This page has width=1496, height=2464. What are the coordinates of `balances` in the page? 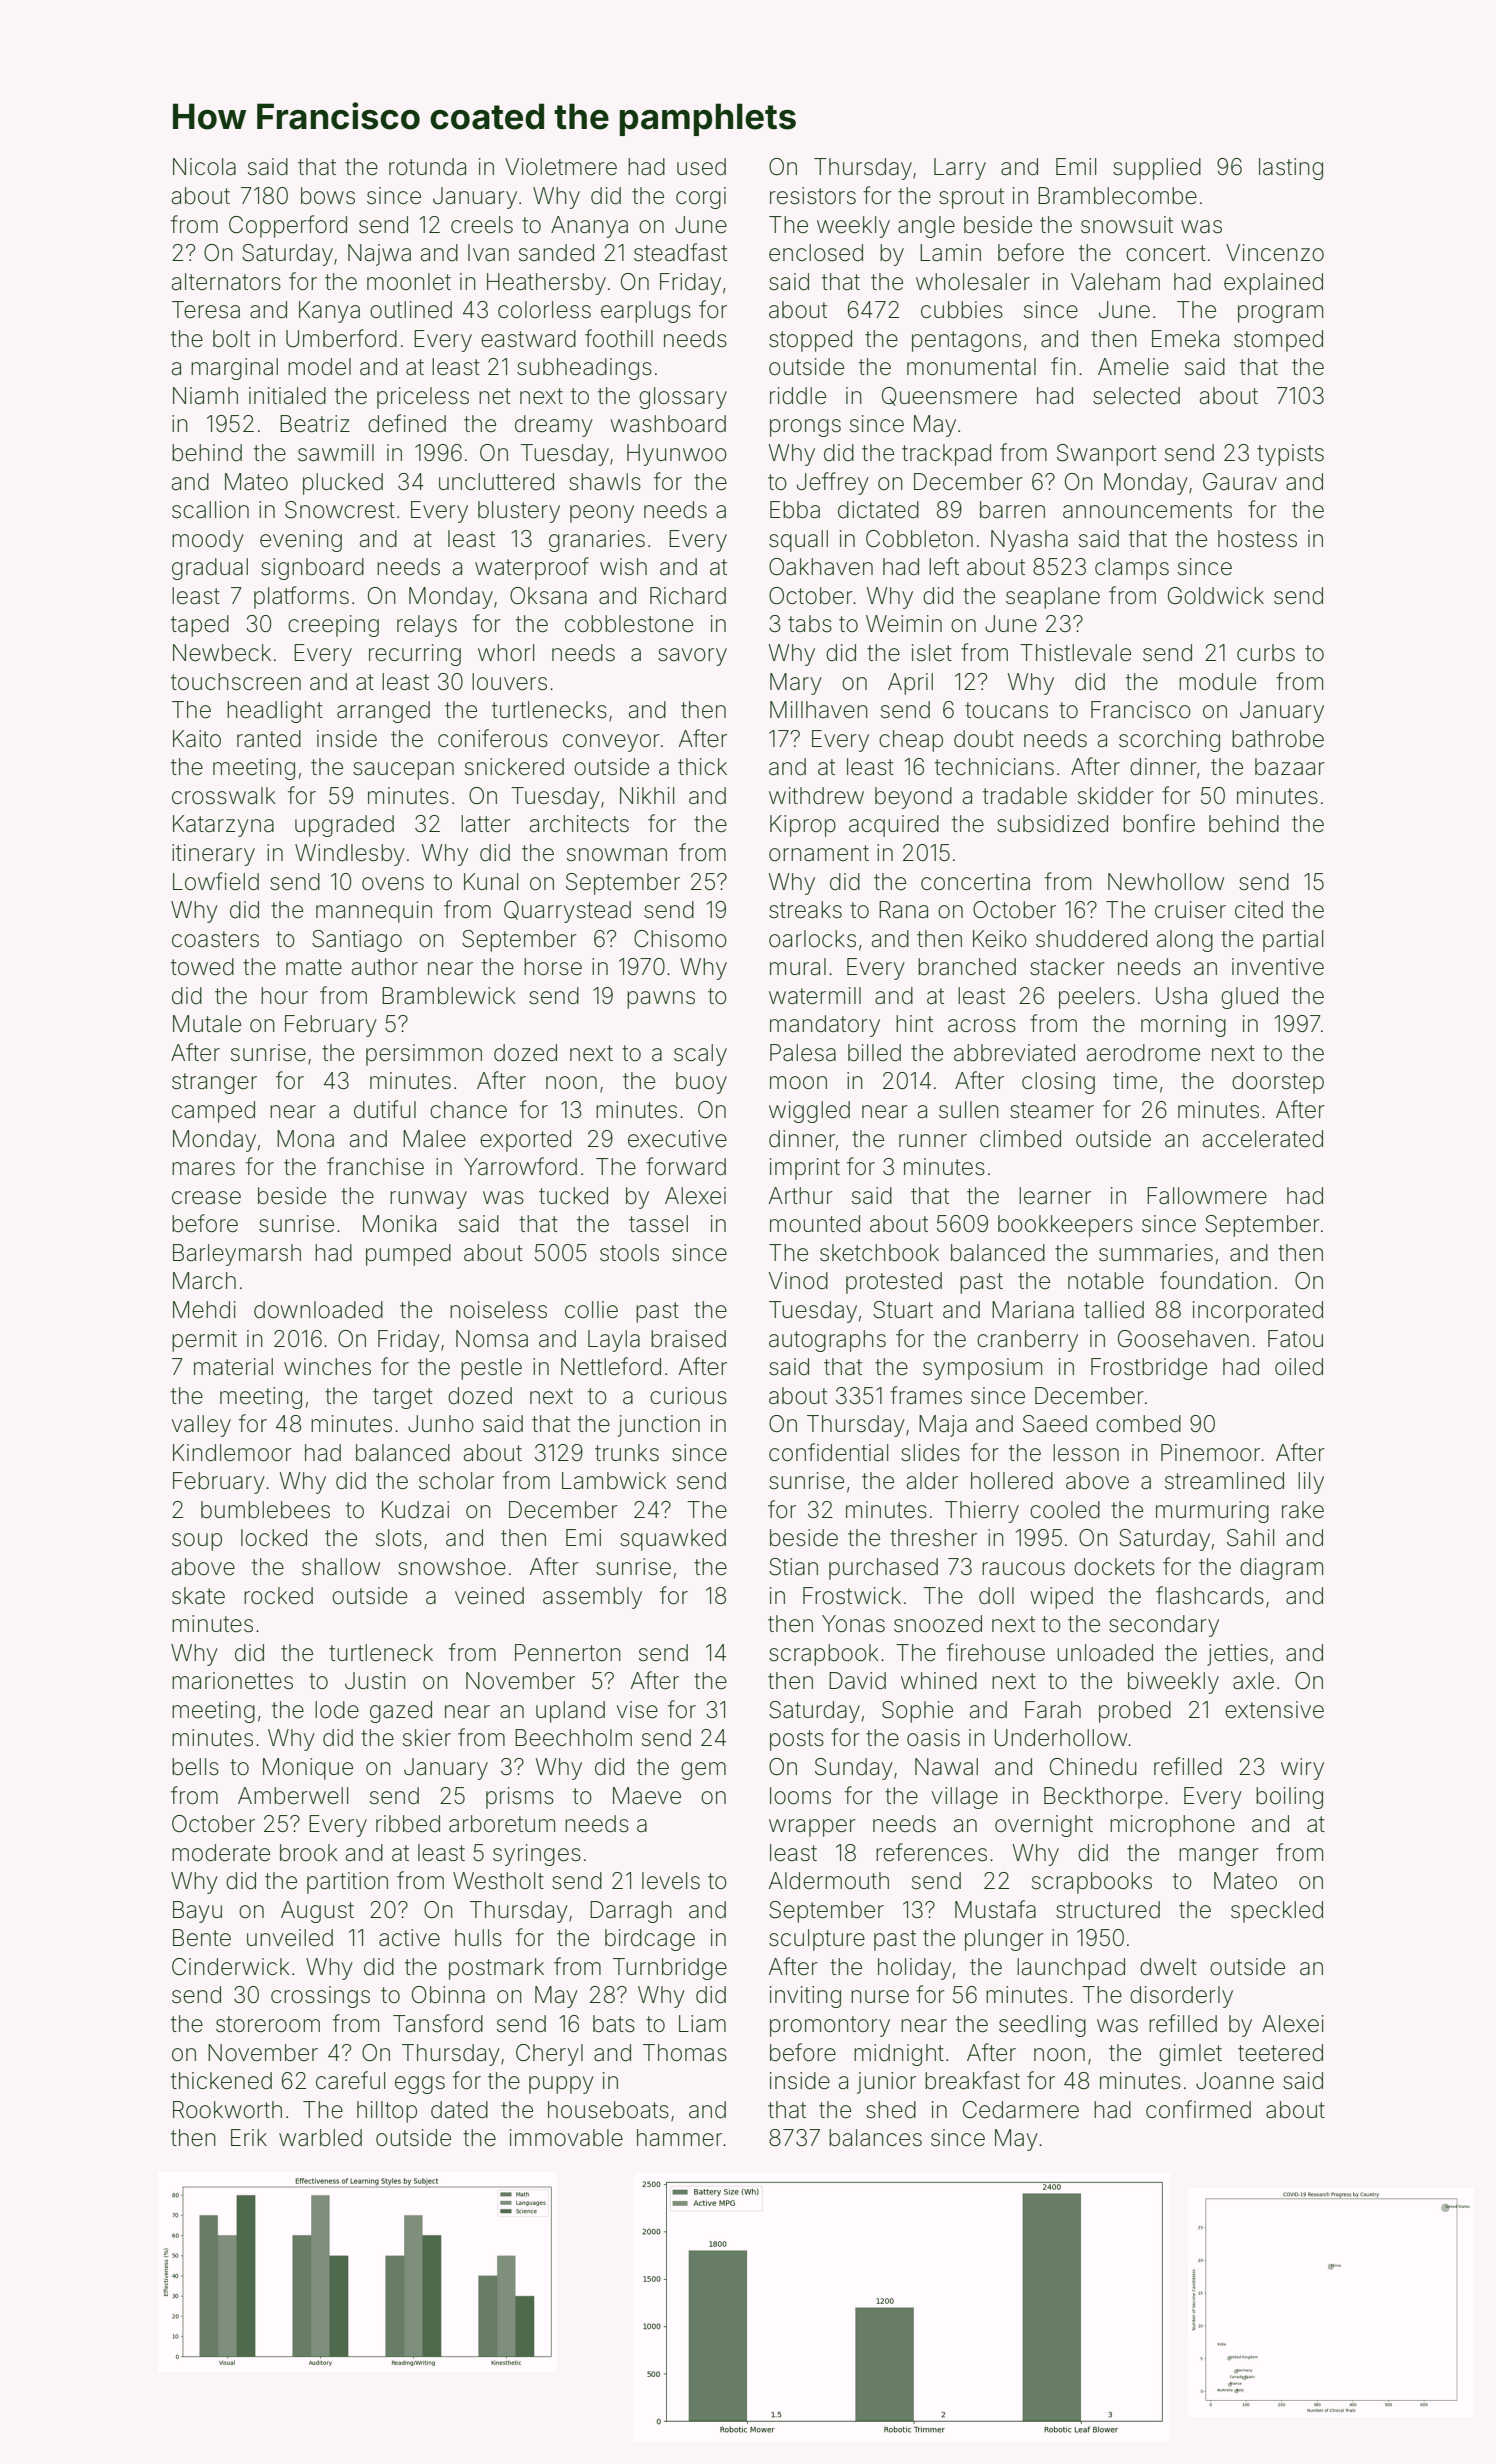 It's located at (875, 2138).
